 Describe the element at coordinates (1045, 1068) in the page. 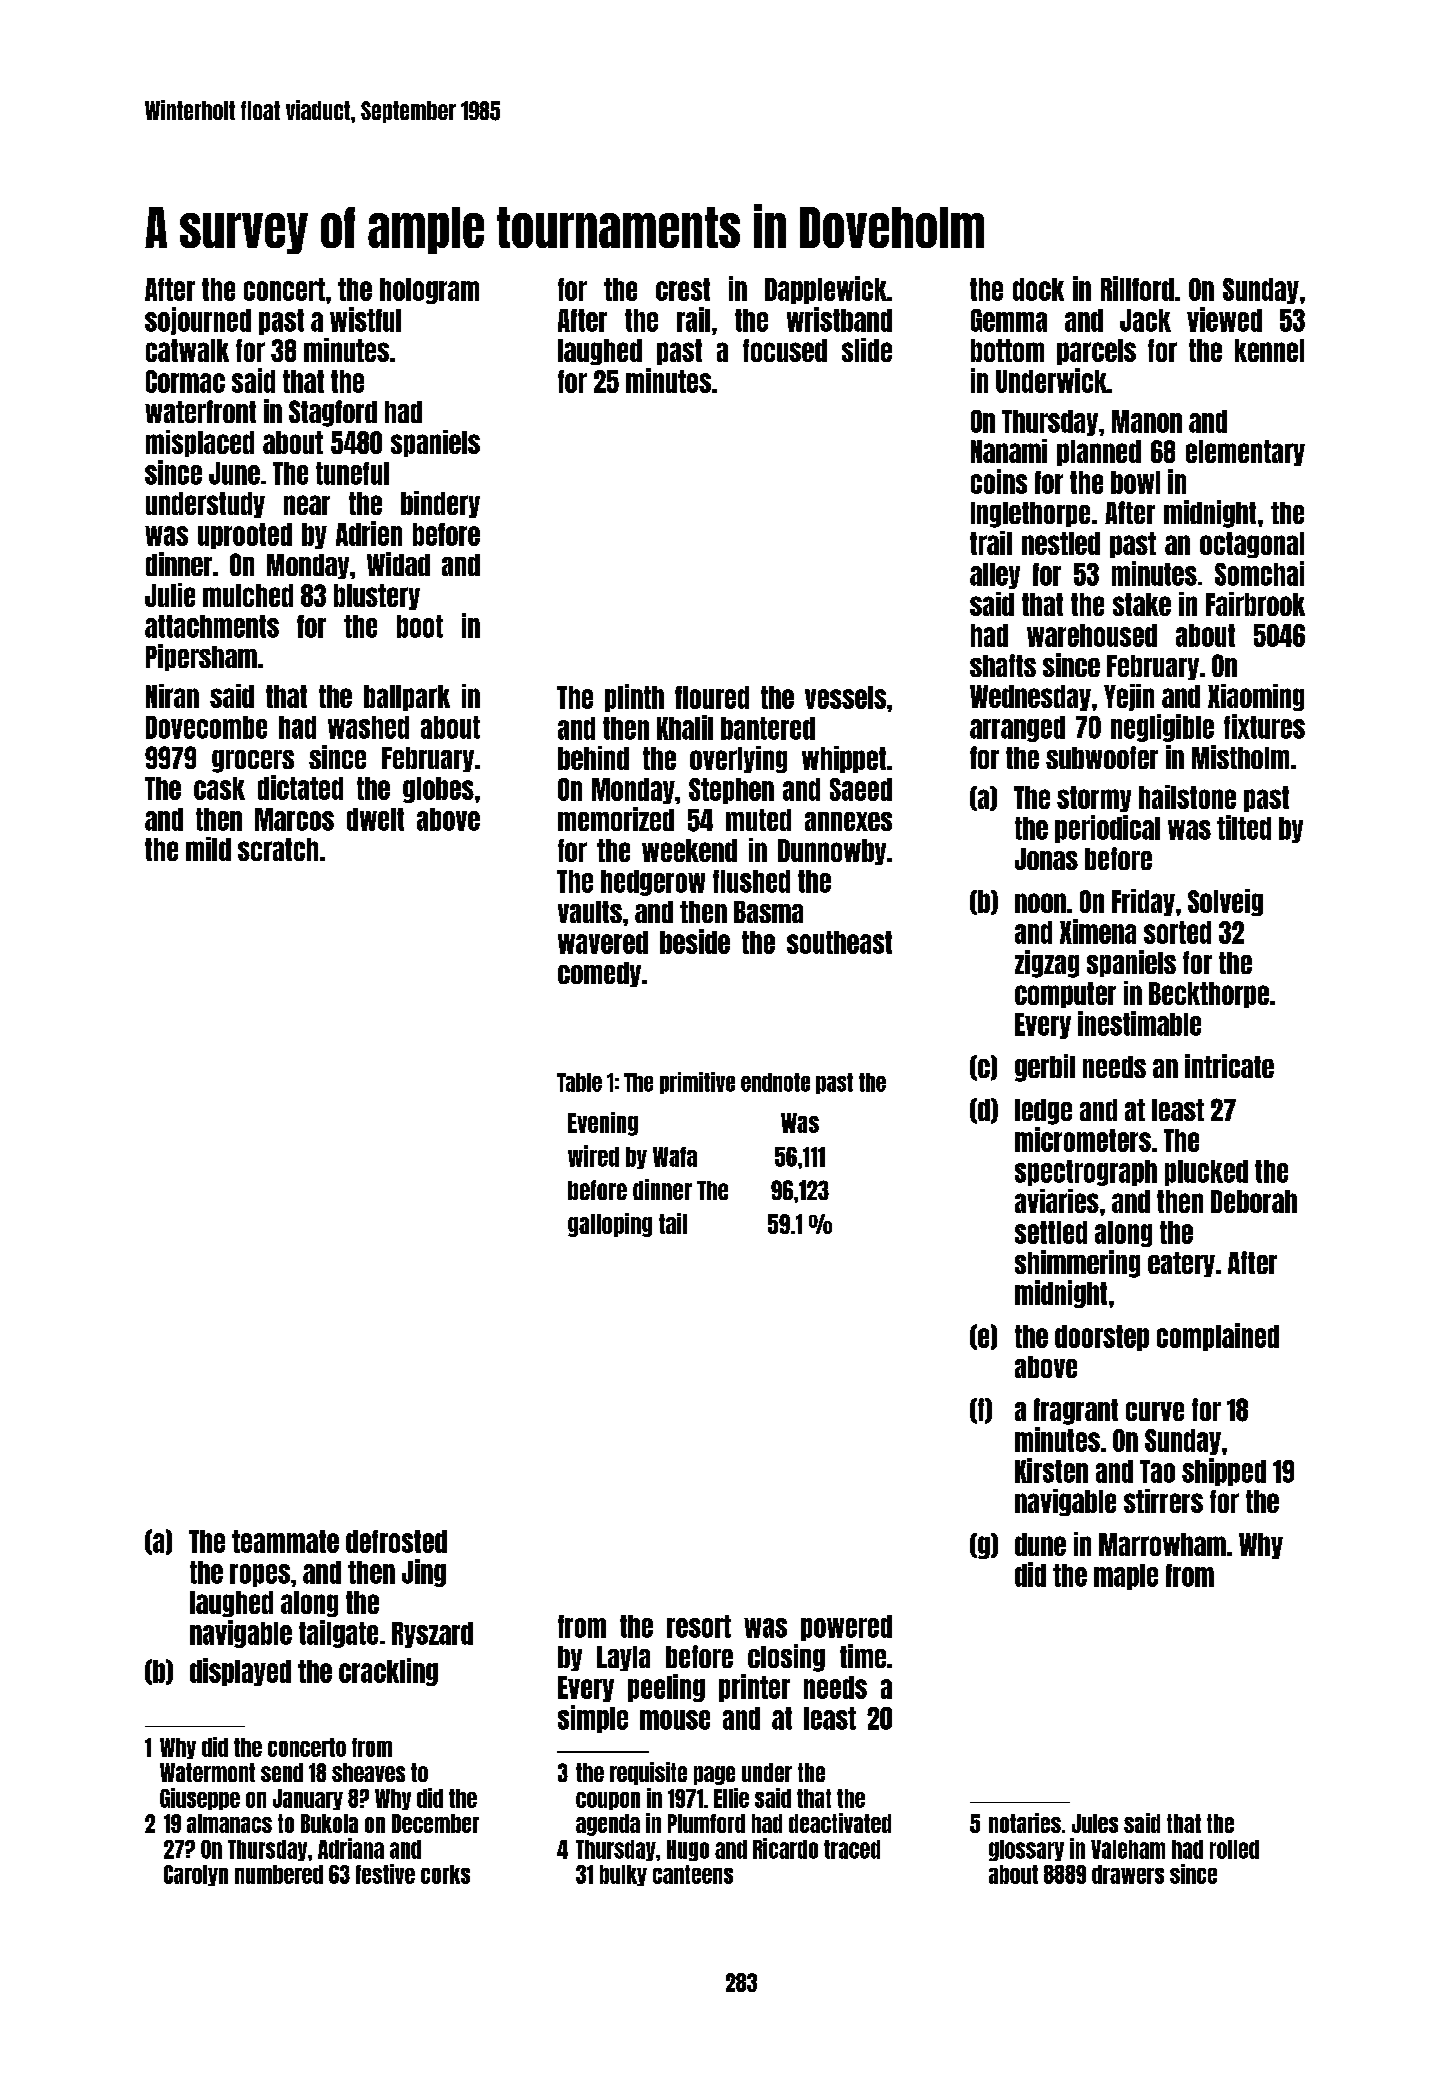

I see `gerbil` at that location.
